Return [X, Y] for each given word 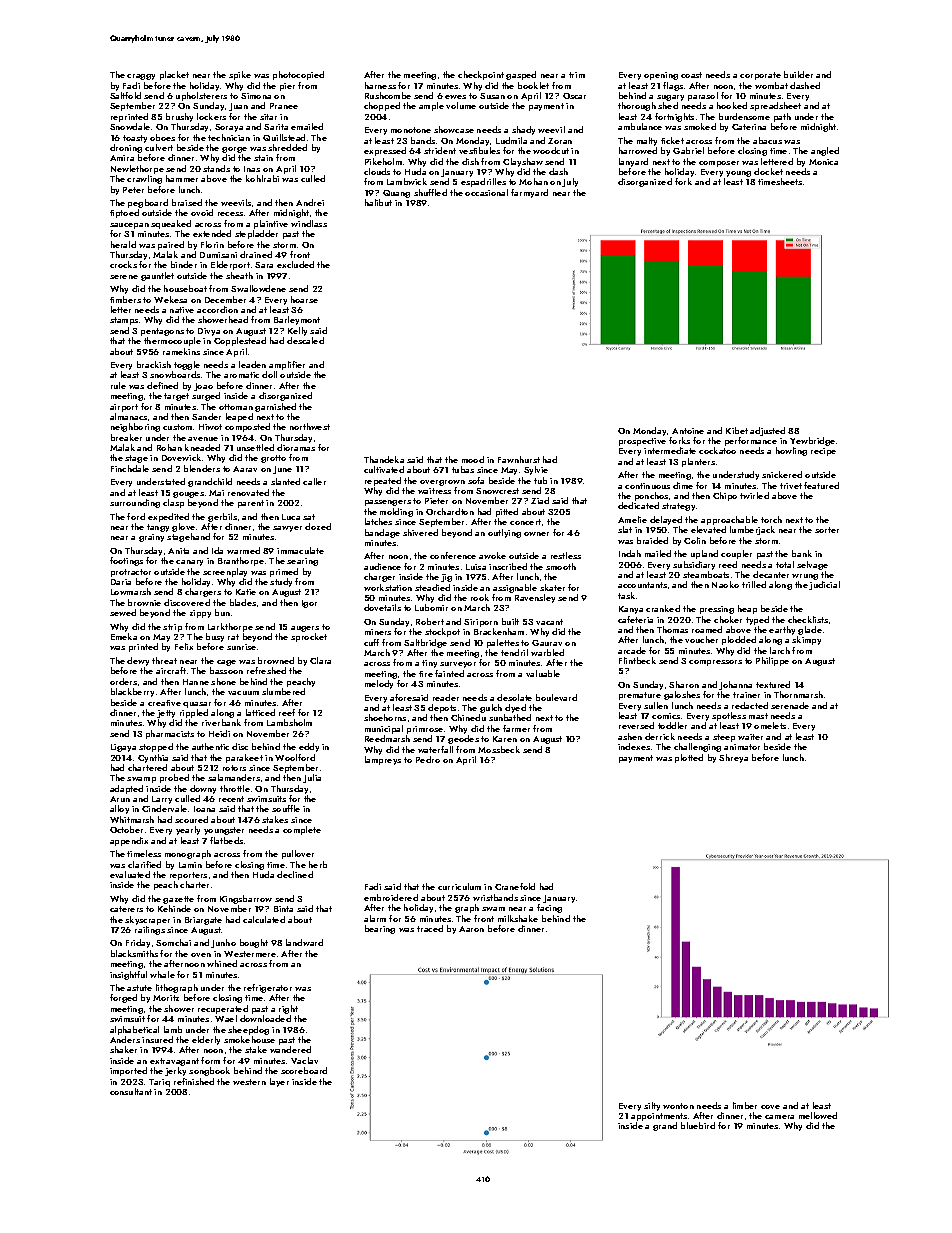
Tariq [159, 1083]
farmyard [529, 193]
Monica [823, 162]
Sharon [684, 684]
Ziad [540, 500]
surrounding [135, 503]
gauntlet [157, 276]
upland [704, 554]
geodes [463, 739]
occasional [486, 192]
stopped [156, 747]
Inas [252, 169]
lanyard [633, 162]
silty [652, 1106]
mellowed [818, 1115]
